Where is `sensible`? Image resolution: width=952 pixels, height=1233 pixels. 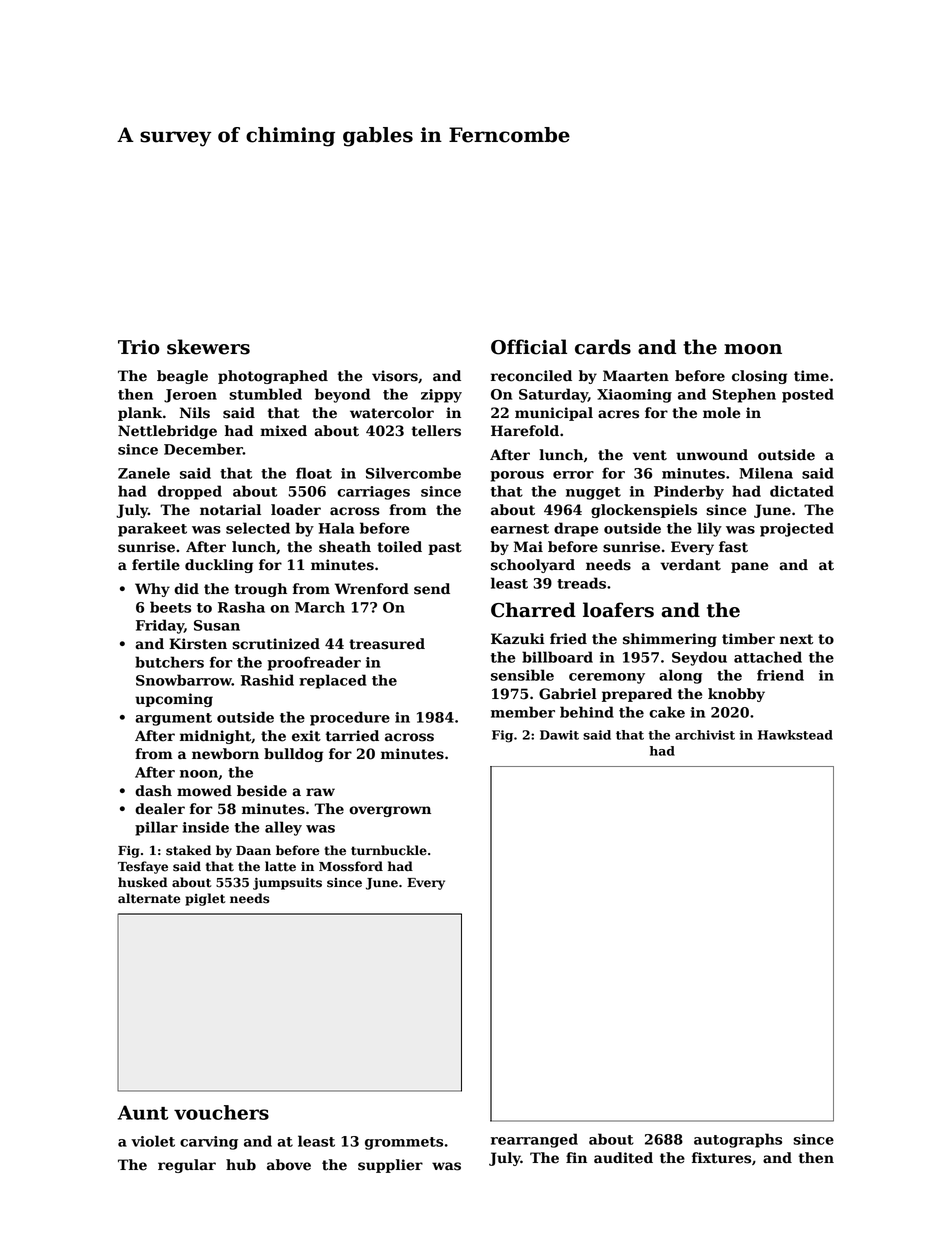 sensible is located at coordinates (522, 675).
